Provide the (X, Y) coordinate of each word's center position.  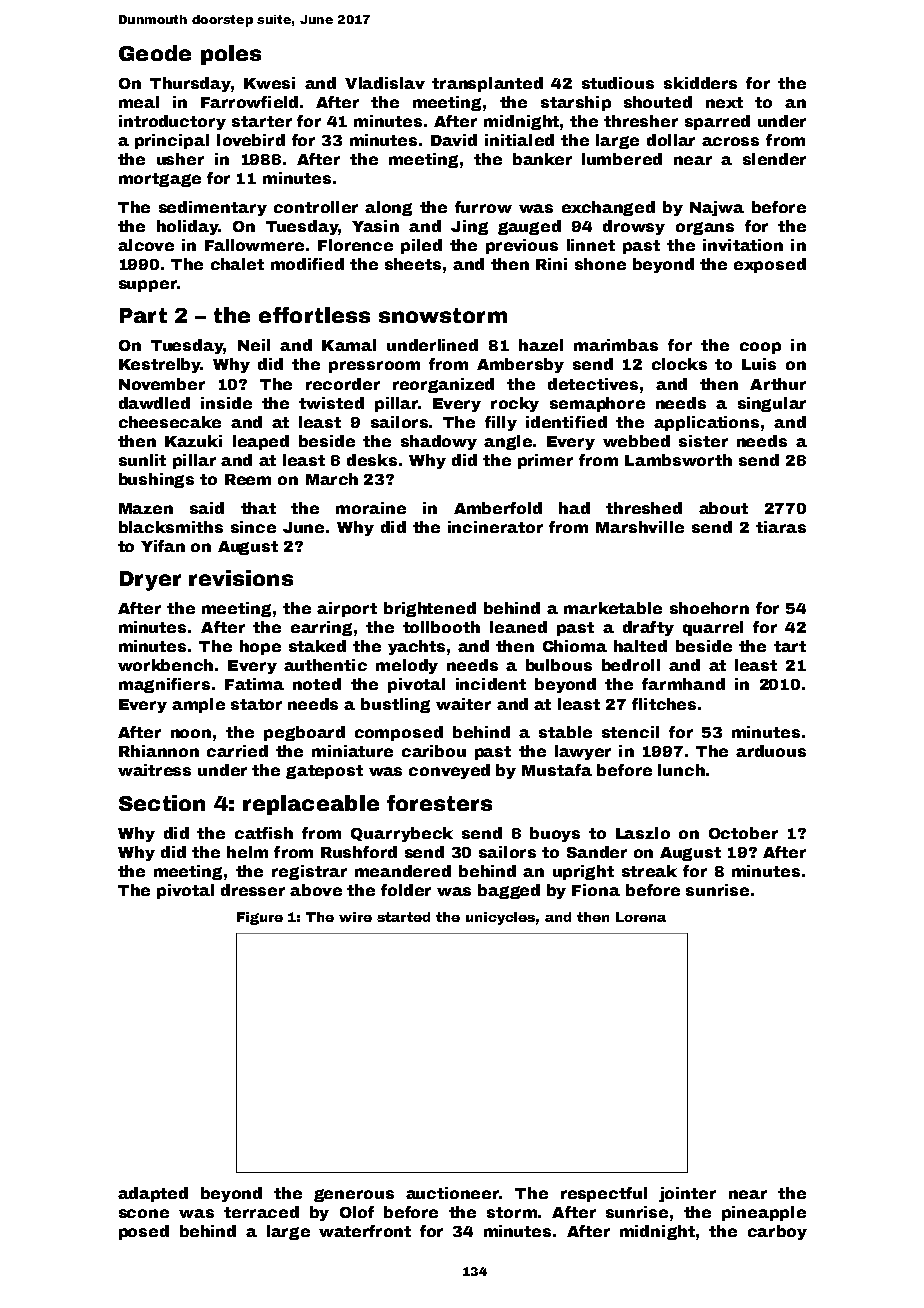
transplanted (487, 84)
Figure (260, 918)
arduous (771, 751)
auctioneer (452, 1193)
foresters (439, 803)
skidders (700, 83)
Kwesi (269, 83)
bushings (156, 480)
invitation (743, 245)
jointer (687, 1194)
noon (191, 733)
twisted (331, 403)
